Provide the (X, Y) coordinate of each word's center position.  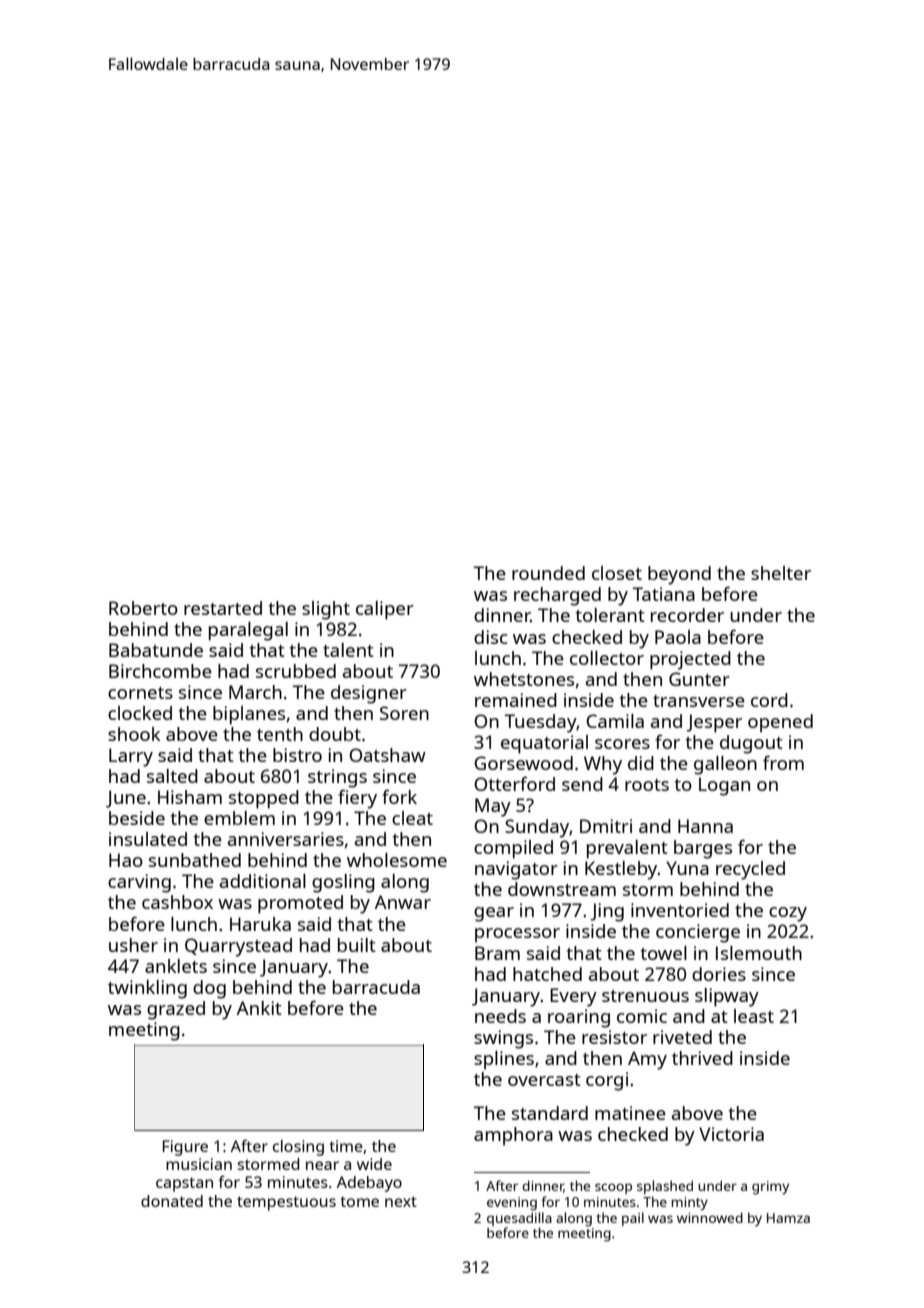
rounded (548, 573)
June (126, 799)
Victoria (731, 1134)
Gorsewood (523, 763)
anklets (176, 966)
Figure (185, 1148)
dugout (751, 744)
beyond (679, 575)
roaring (579, 1018)
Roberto (143, 608)
